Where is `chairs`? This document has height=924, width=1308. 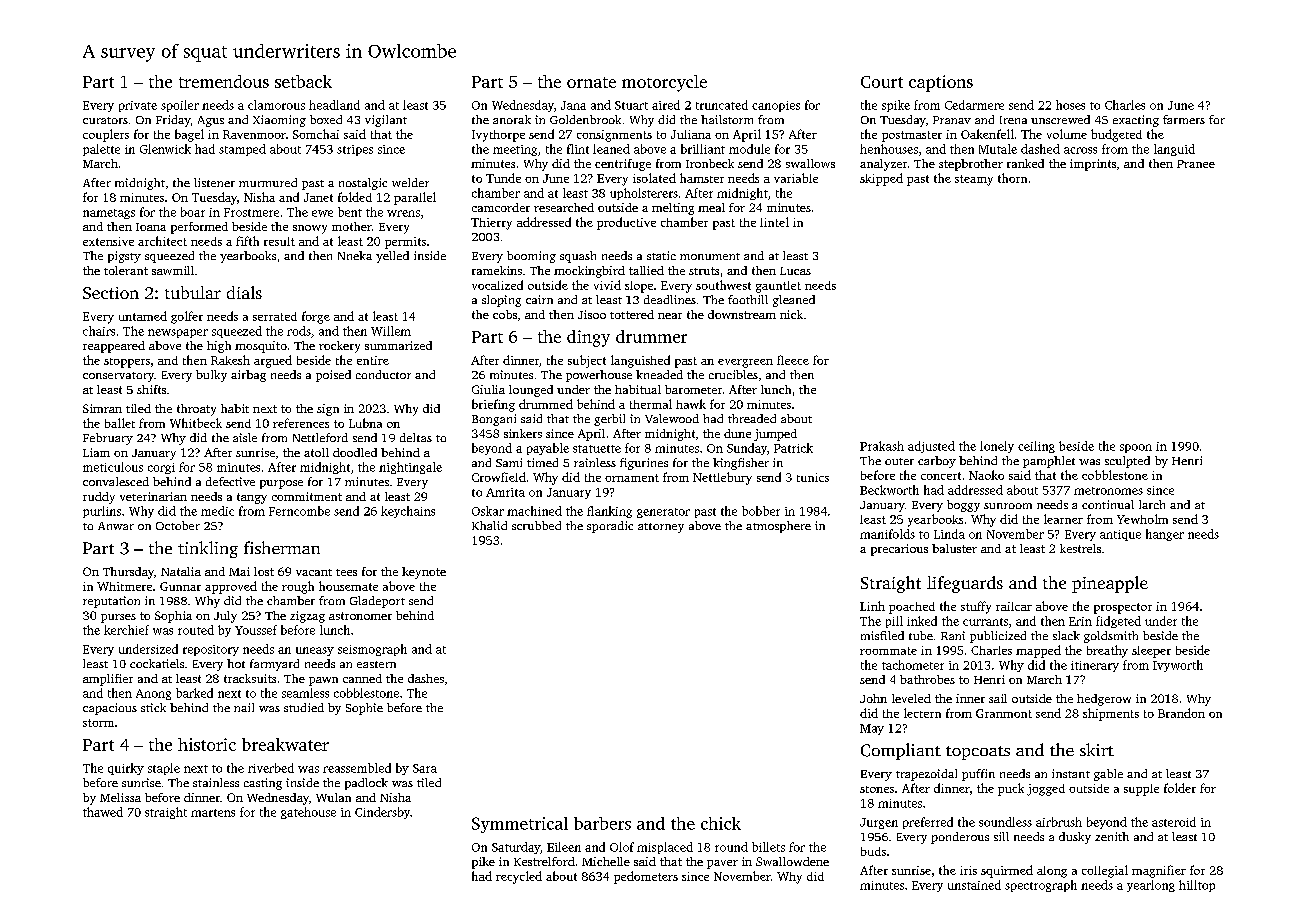 chairs is located at coordinates (99, 331).
